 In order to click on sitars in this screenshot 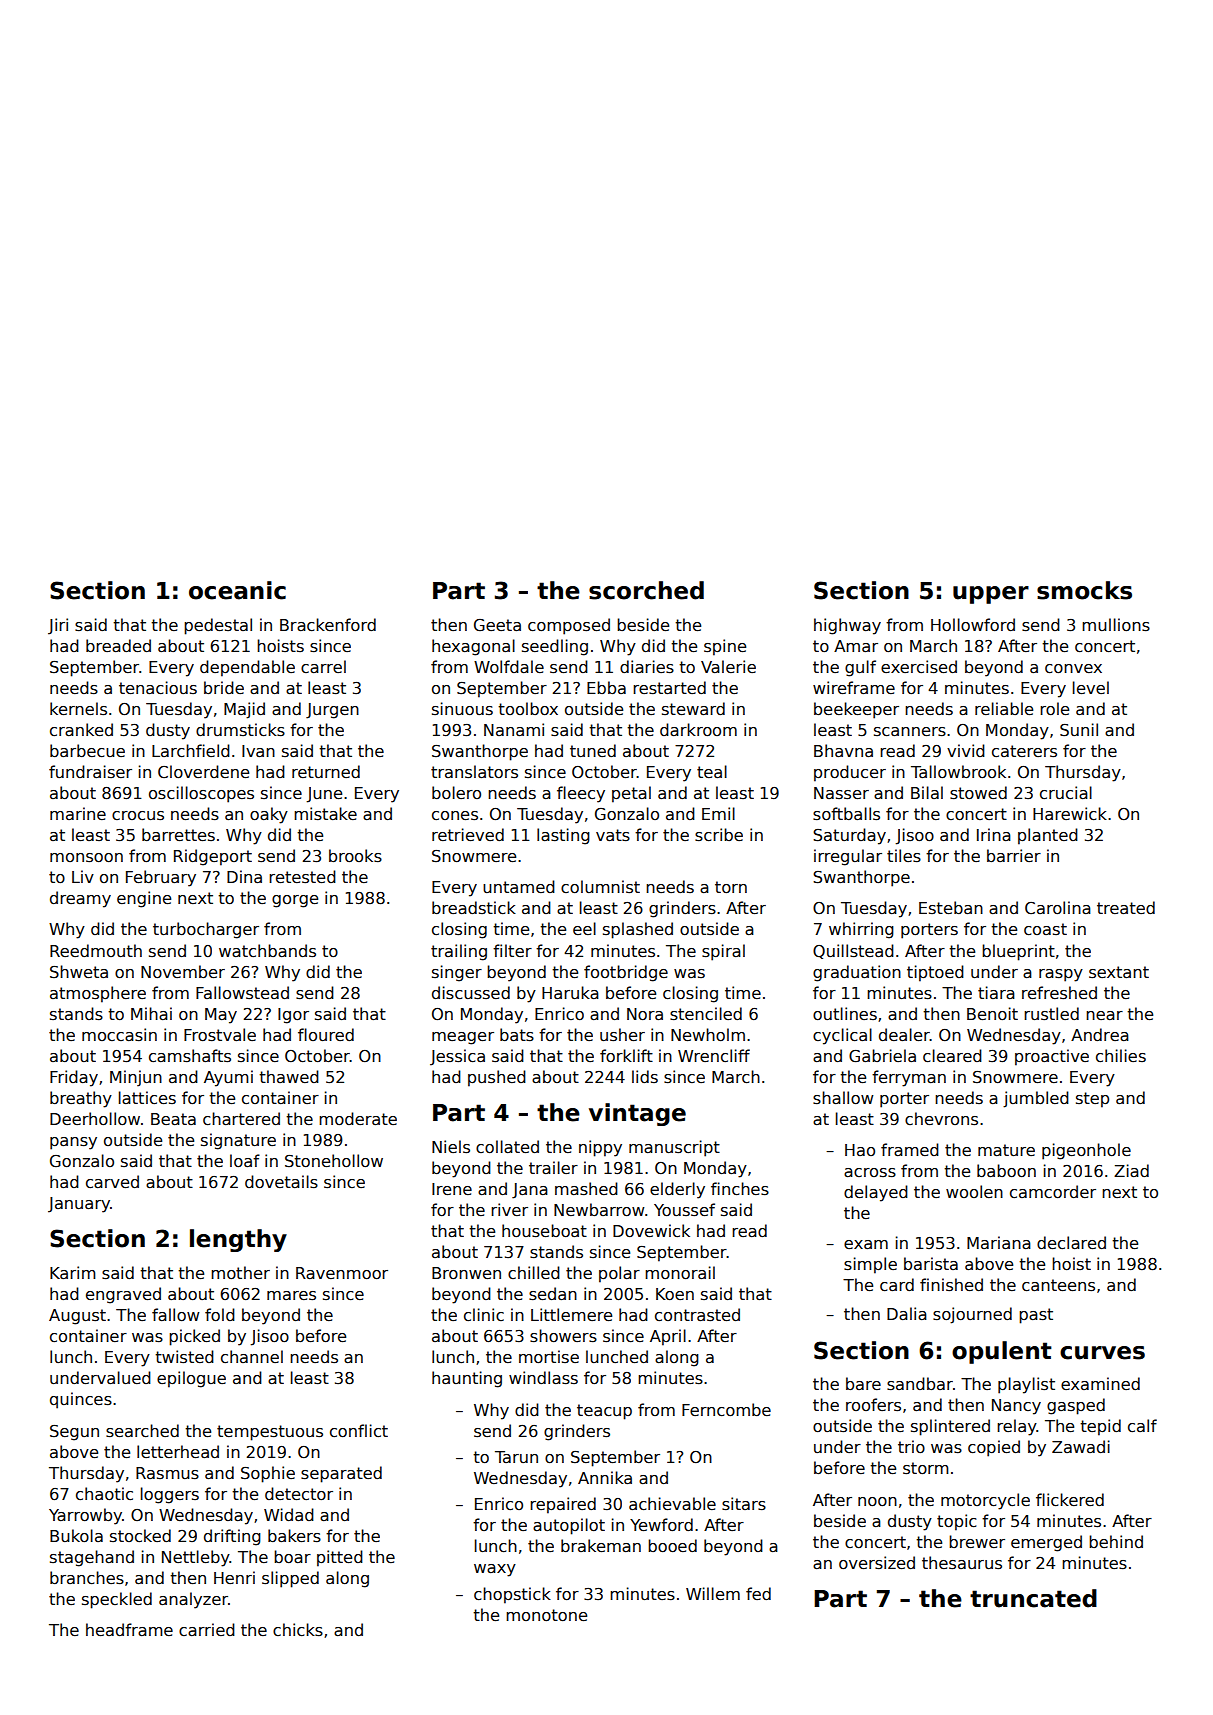, I will do `click(744, 1504)`.
